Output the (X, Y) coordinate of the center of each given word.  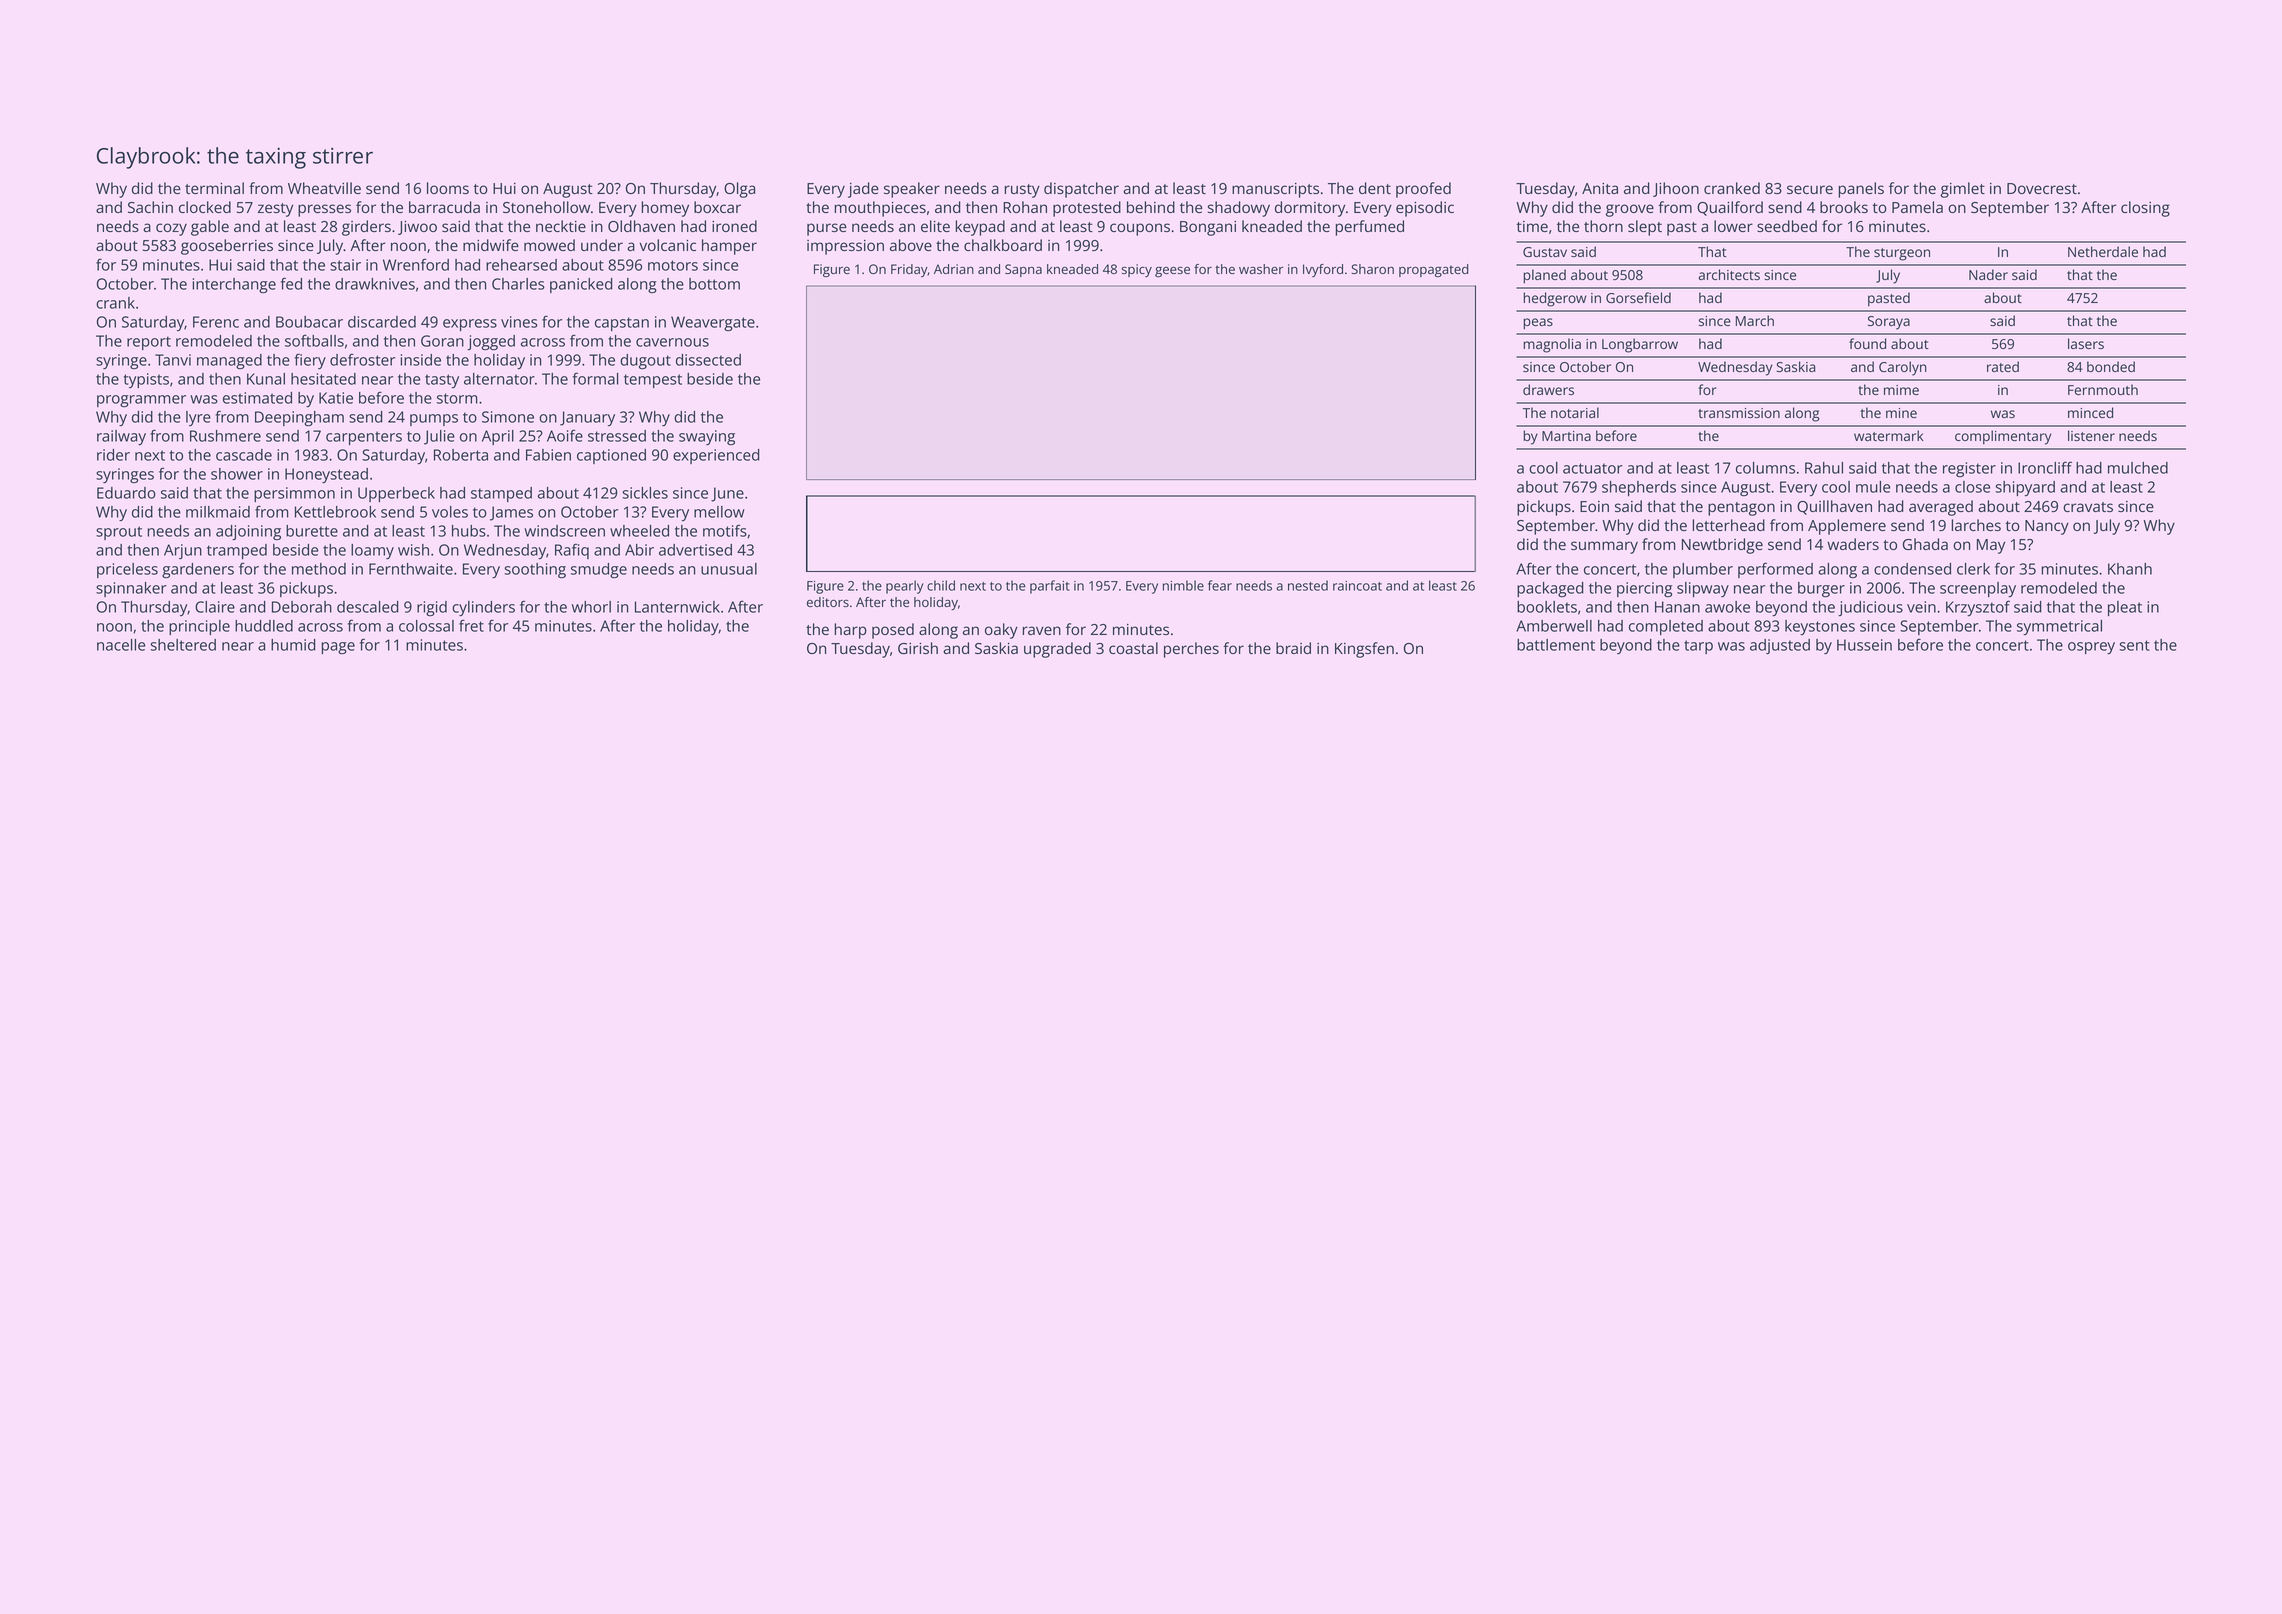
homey (665, 209)
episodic (1425, 209)
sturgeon (1902, 254)
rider (113, 455)
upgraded (1057, 650)
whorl (591, 607)
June (727, 494)
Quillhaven (1834, 507)
